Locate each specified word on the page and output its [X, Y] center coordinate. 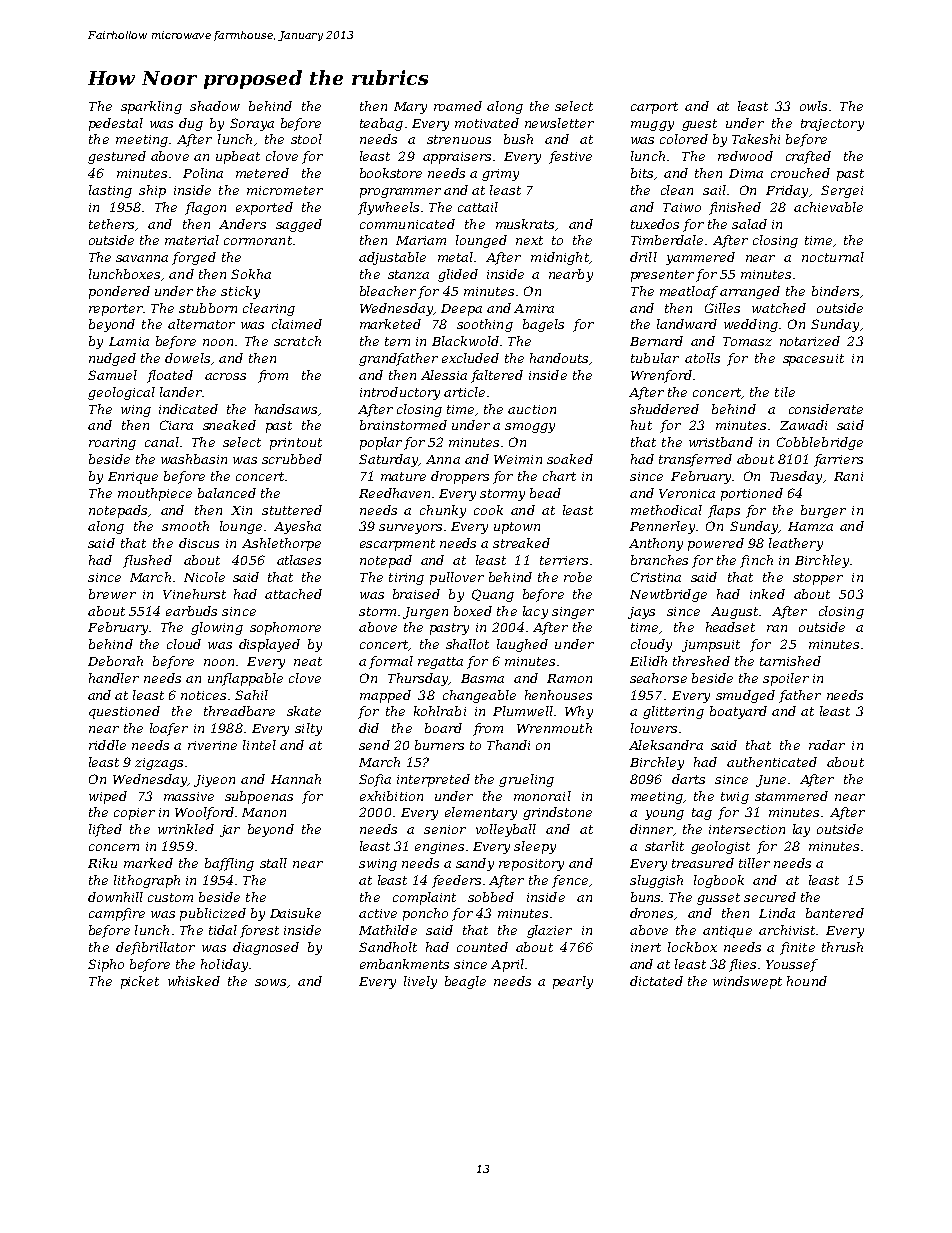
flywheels [388, 208]
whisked [194, 981]
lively [420, 982]
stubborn [208, 308]
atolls [702, 358]
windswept [747, 982]
